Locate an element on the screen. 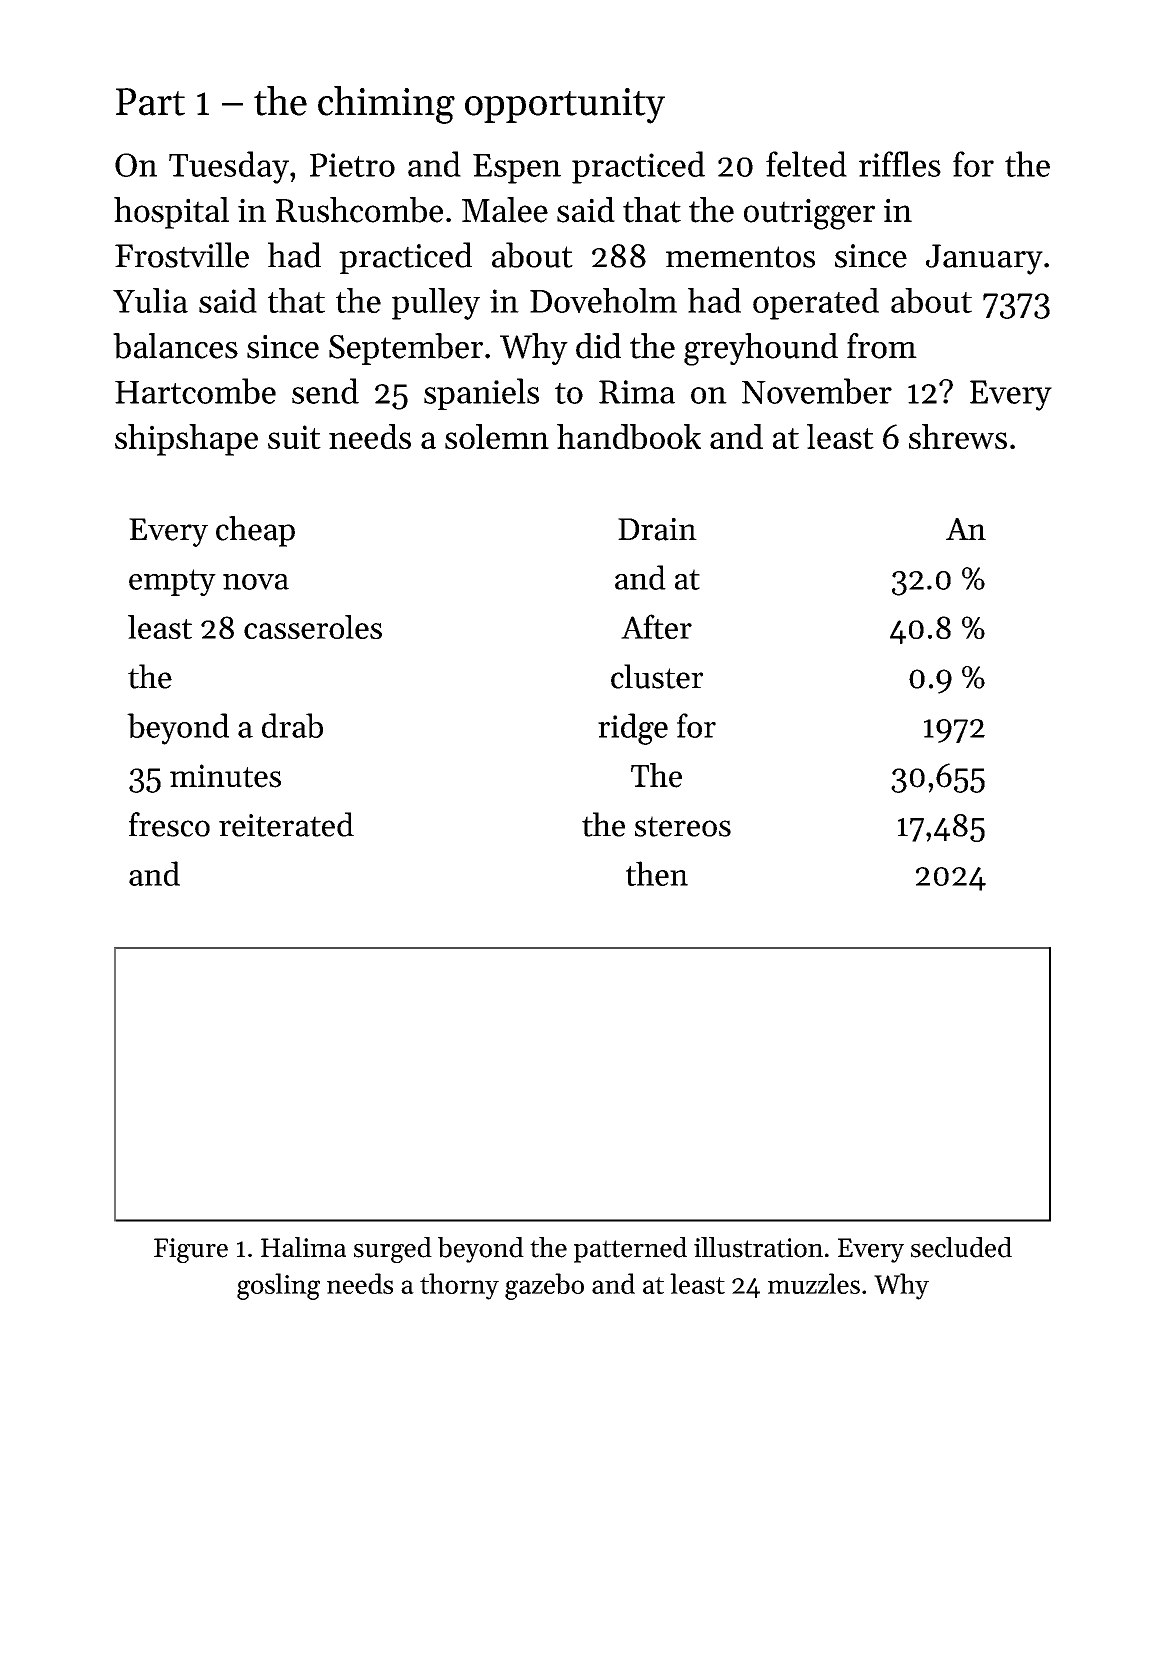 The height and width of the screenshot is (1654, 1165). reiterated is located at coordinates (286, 824).
